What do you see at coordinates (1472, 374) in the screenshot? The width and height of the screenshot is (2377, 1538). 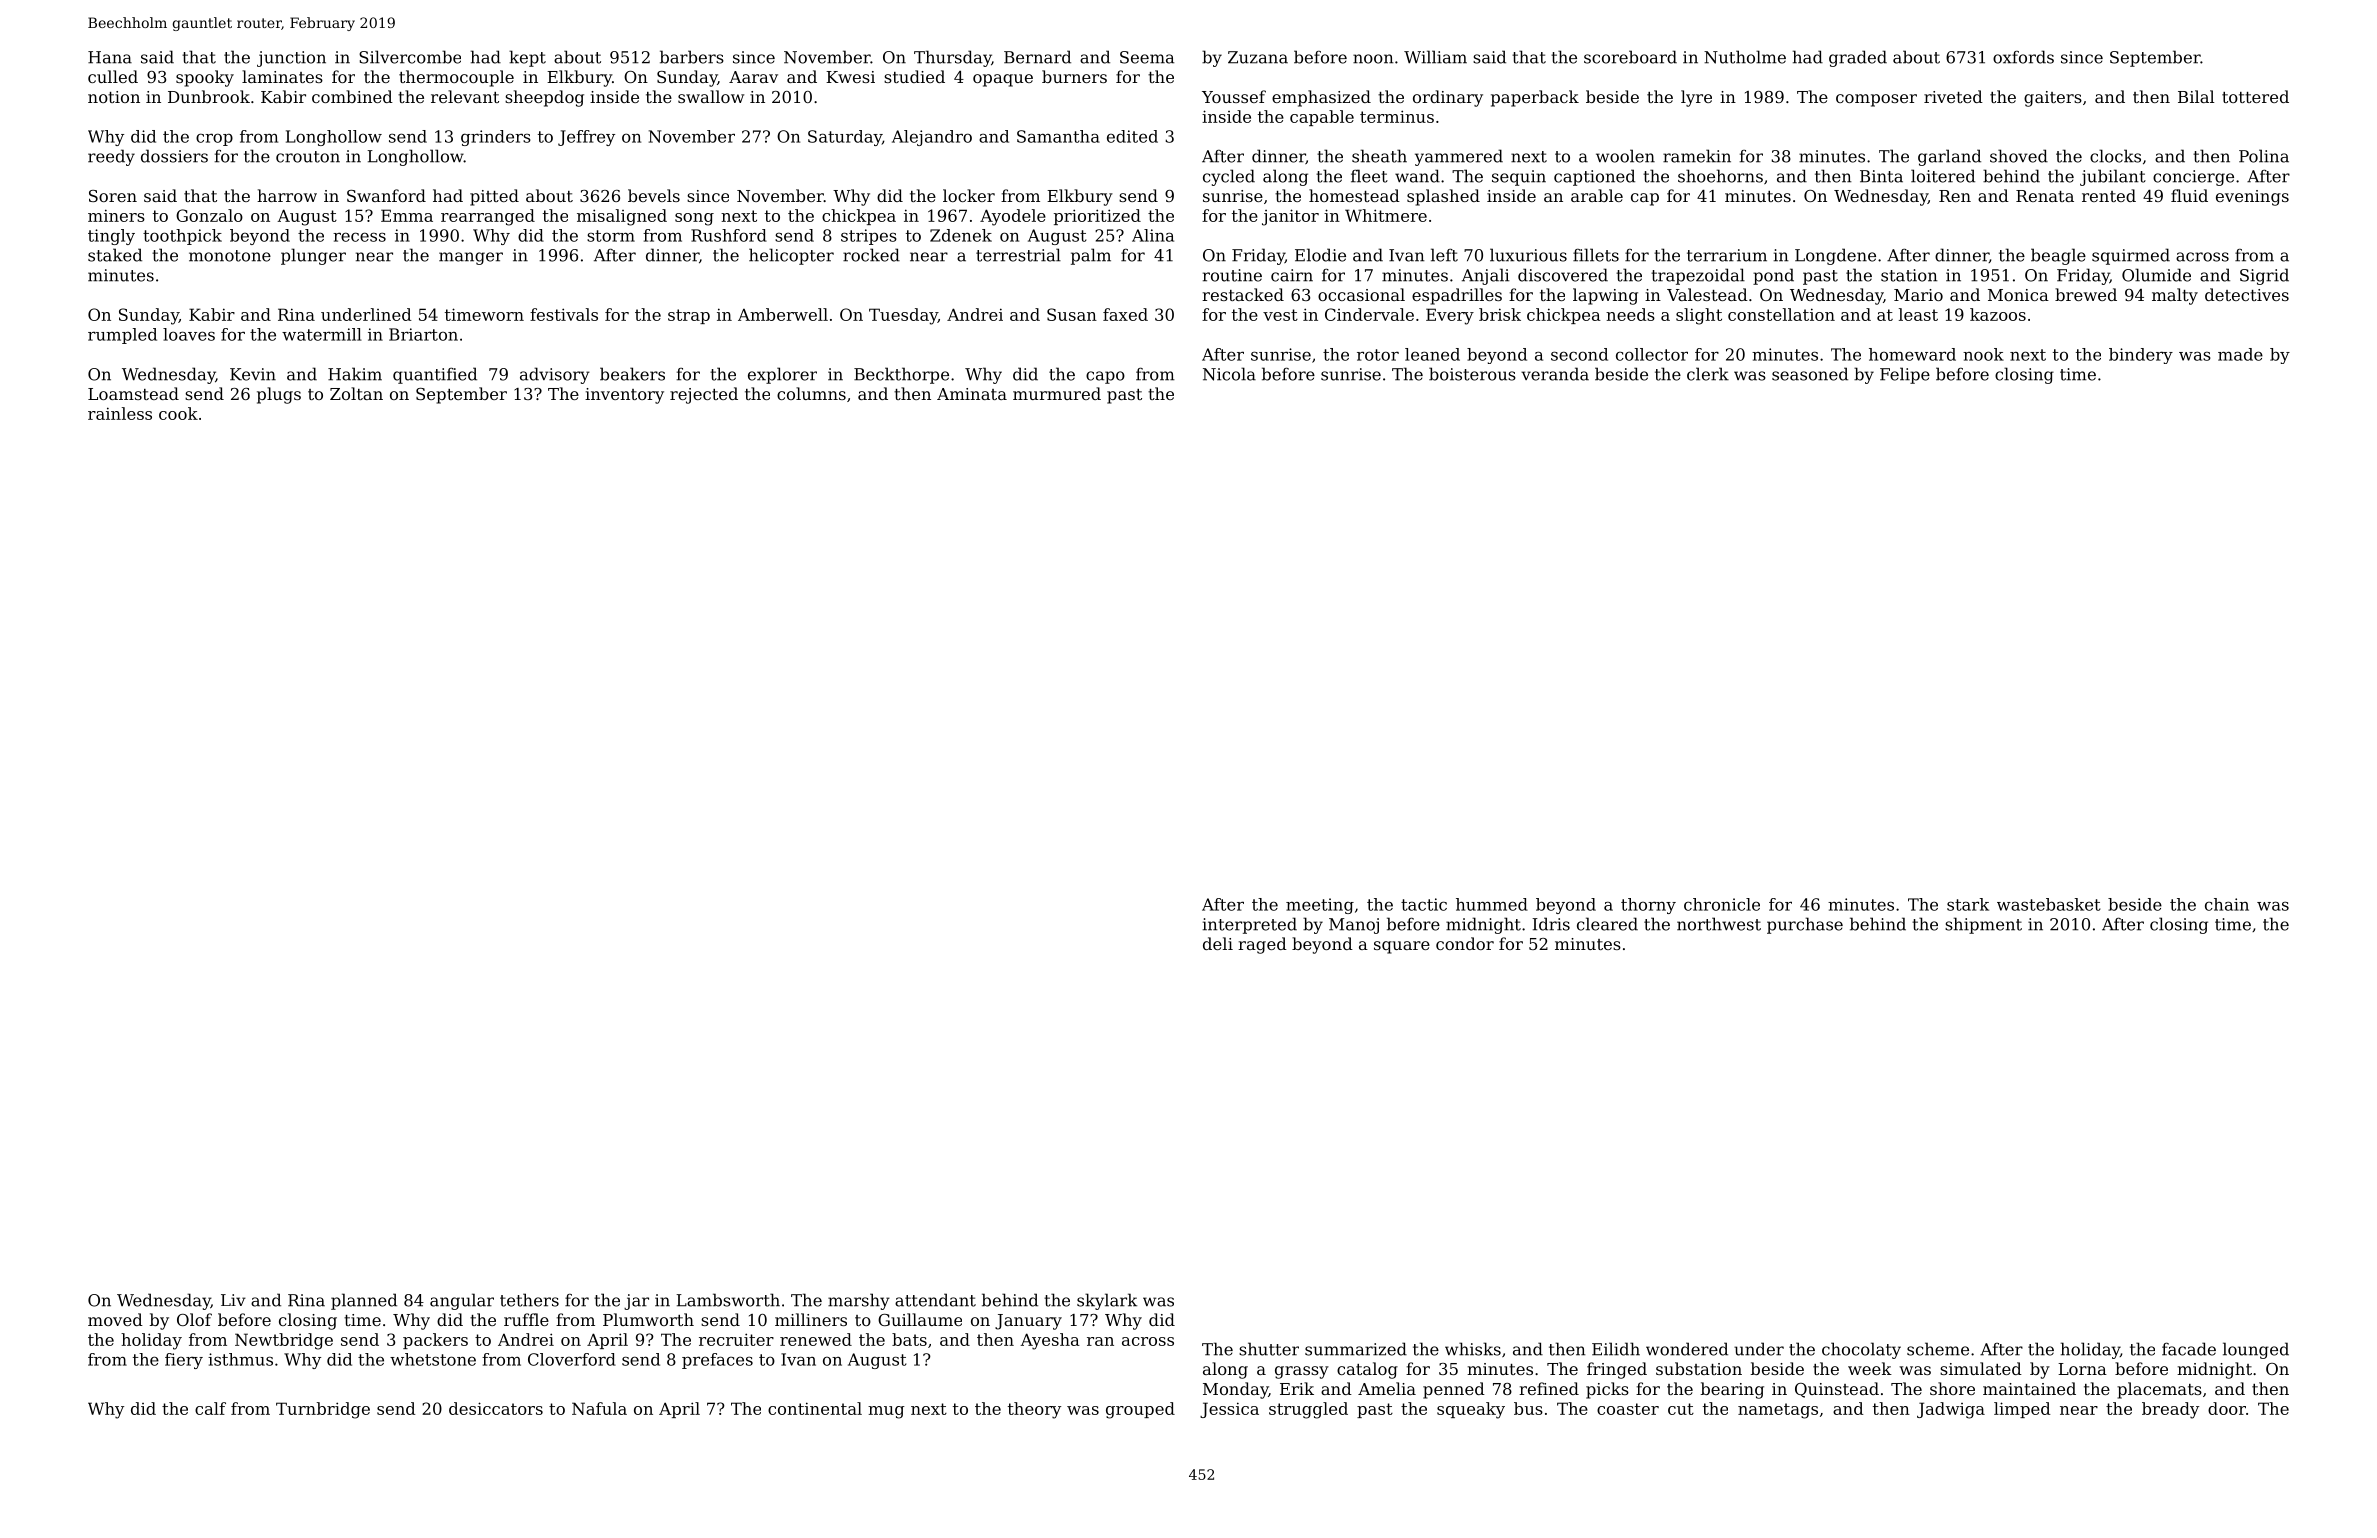 I see `boisterous` at bounding box center [1472, 374].
